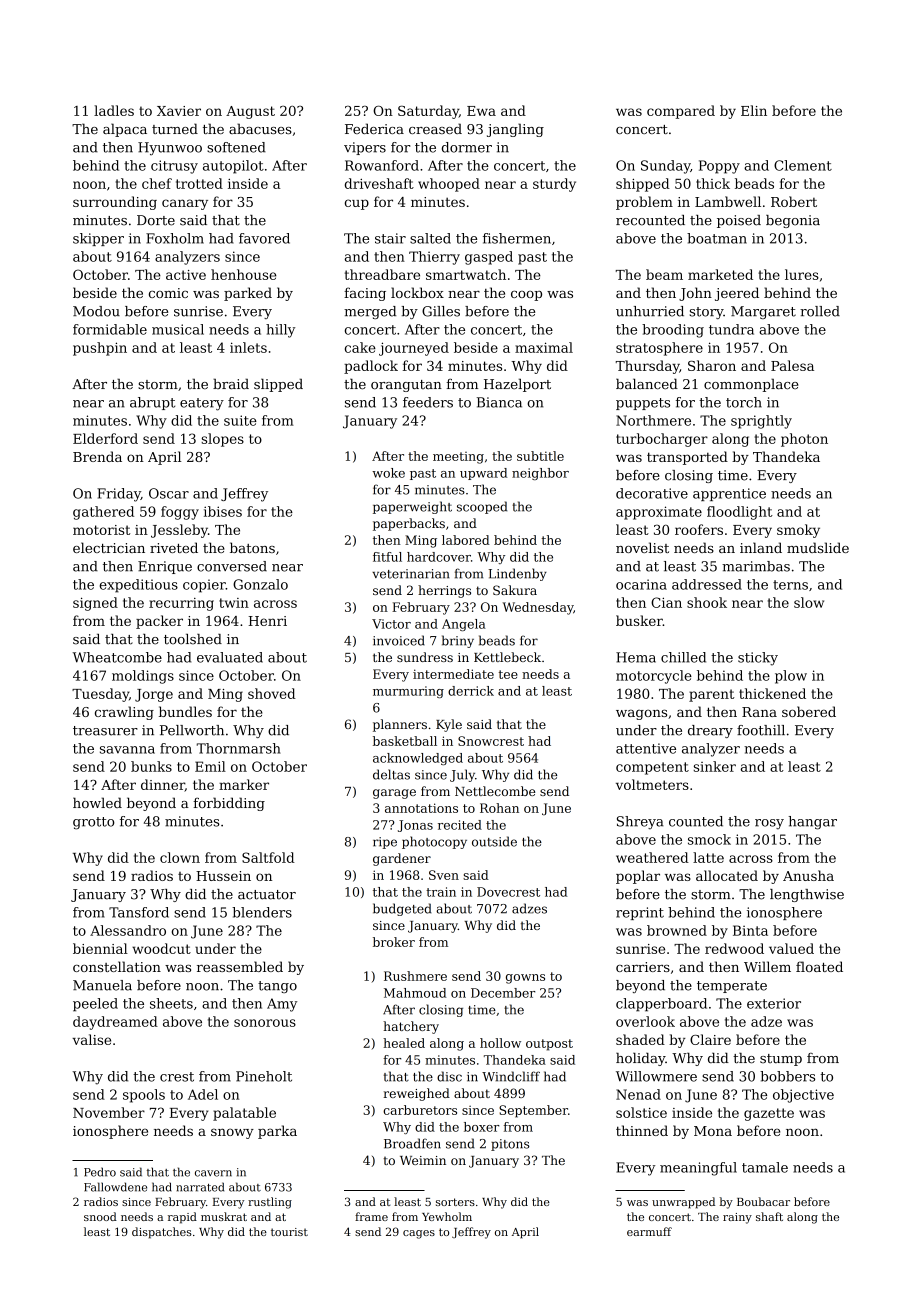 This document has width=924, height=1308. What do you see at coordinates (769, 824) in the document?
I see `rosy` at bounding box center [769, 824].
